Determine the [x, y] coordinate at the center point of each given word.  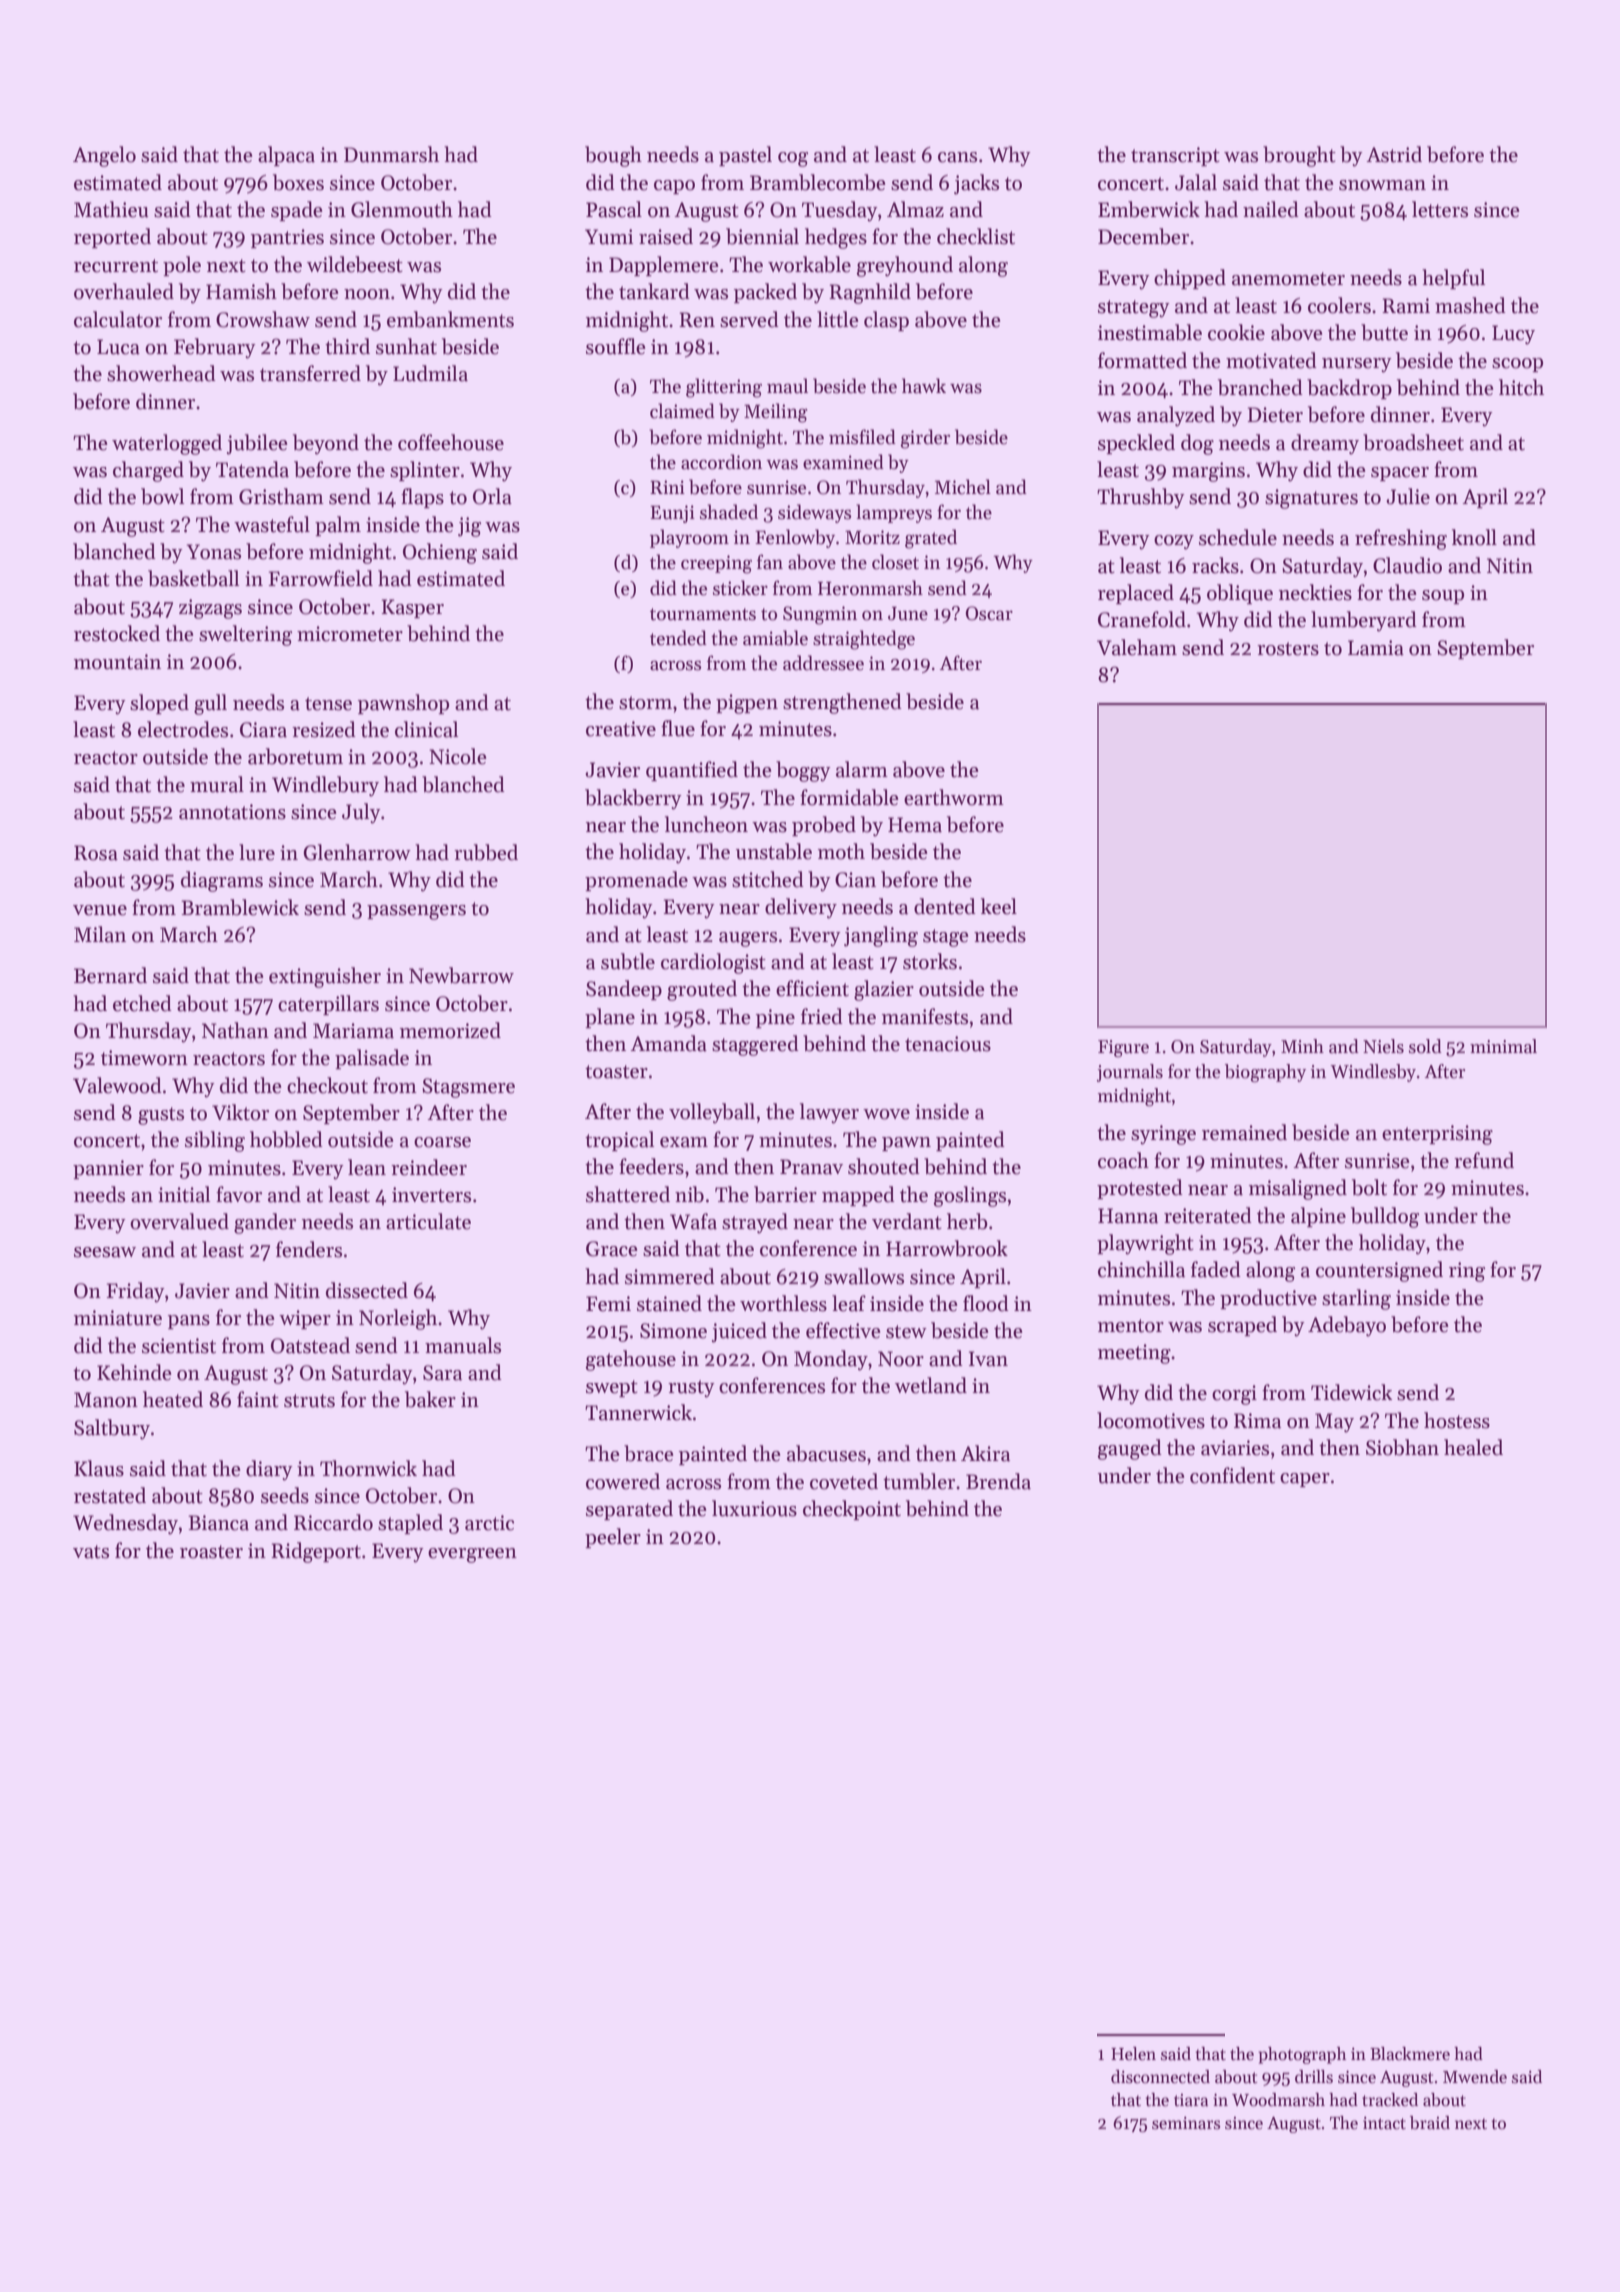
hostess [1457, 1420]
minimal [1503, 1046]
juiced [739, 1332]
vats [91, 1552]
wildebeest [355, 264]
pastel [745, 156]
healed [1473, 1447]
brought [1299, 156]
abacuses [826, 1453]
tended [678, 638]
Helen [1133, 2054]
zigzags [210, 609]
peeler [613, 1538]
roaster [211, 1552]
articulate [428, 1221]
